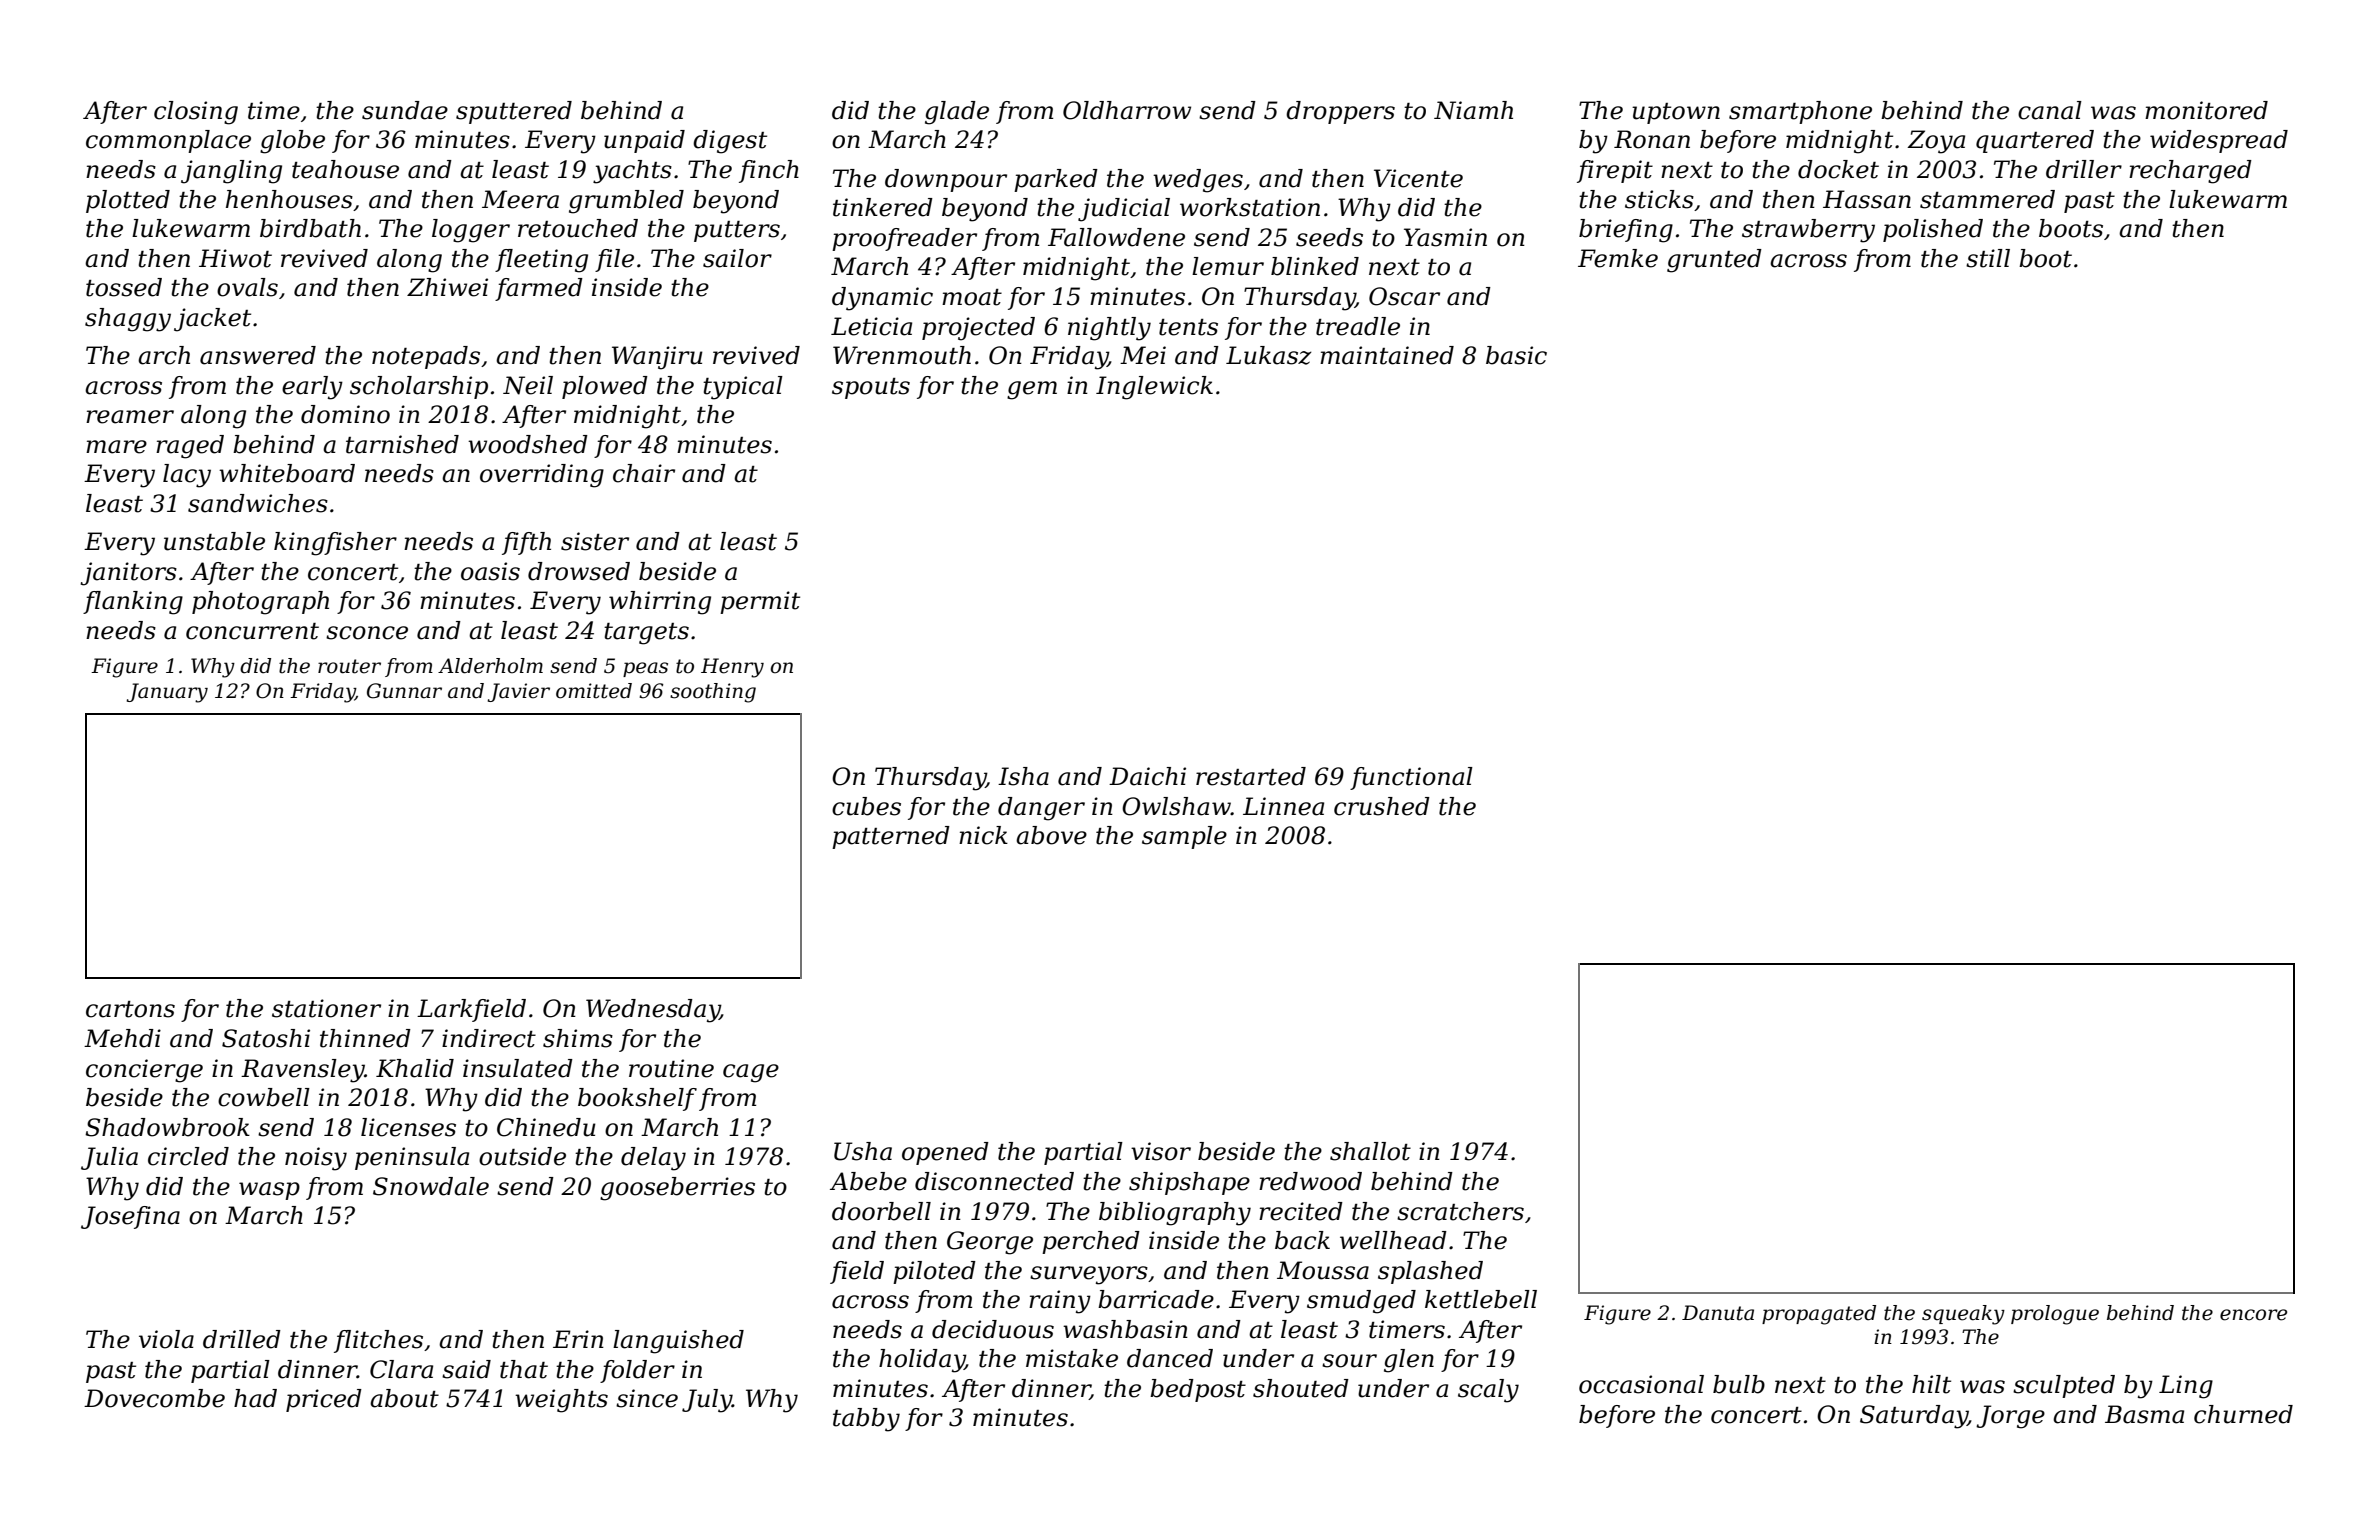 Image resolution: width=2380 pixels, height=1540 pixels. What do you see at coordinates (1516, 355) in the document?
I see `basic` at bounding box center [1516, 355].
